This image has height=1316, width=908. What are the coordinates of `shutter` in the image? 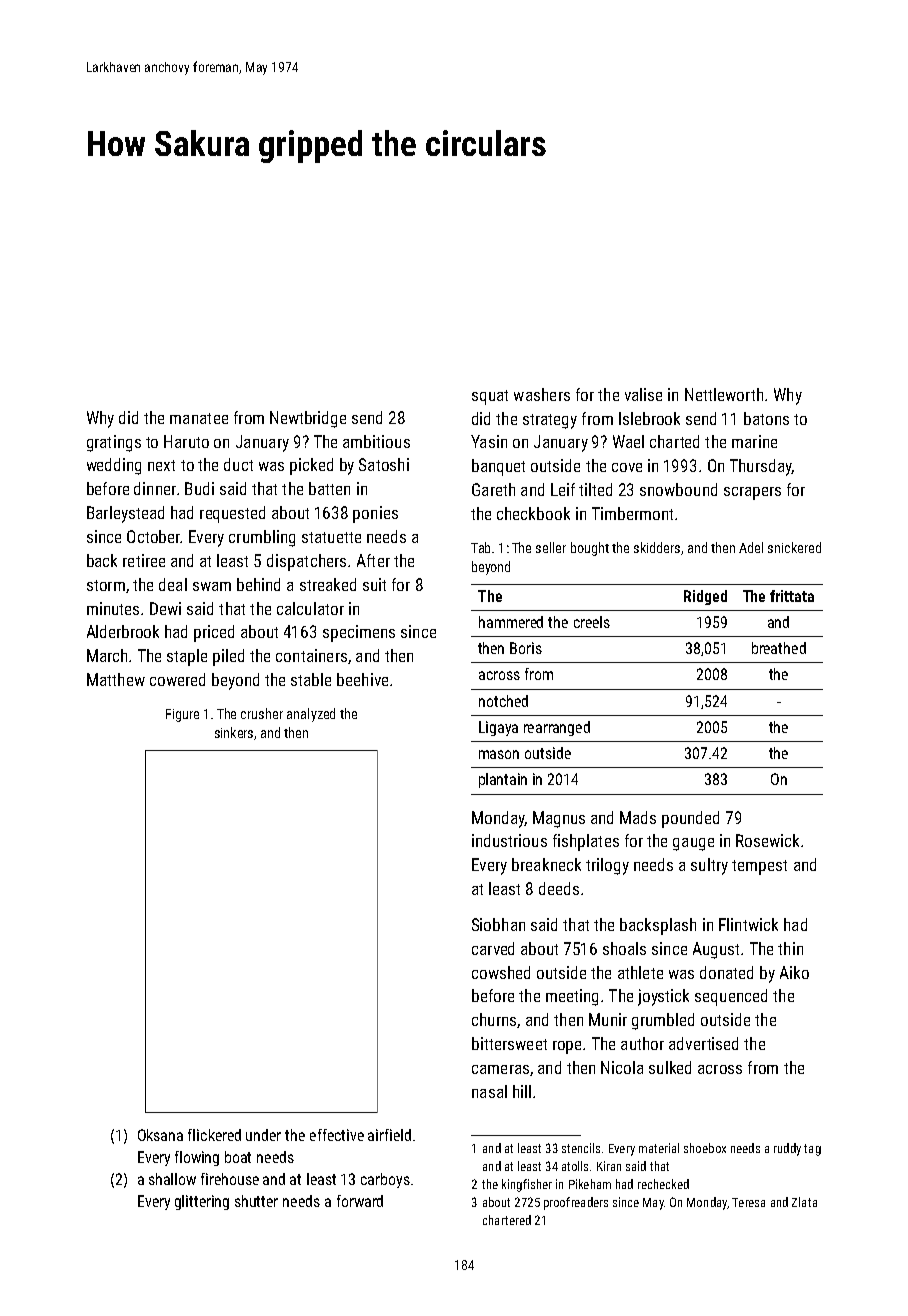 It's located at (256, 1201).
